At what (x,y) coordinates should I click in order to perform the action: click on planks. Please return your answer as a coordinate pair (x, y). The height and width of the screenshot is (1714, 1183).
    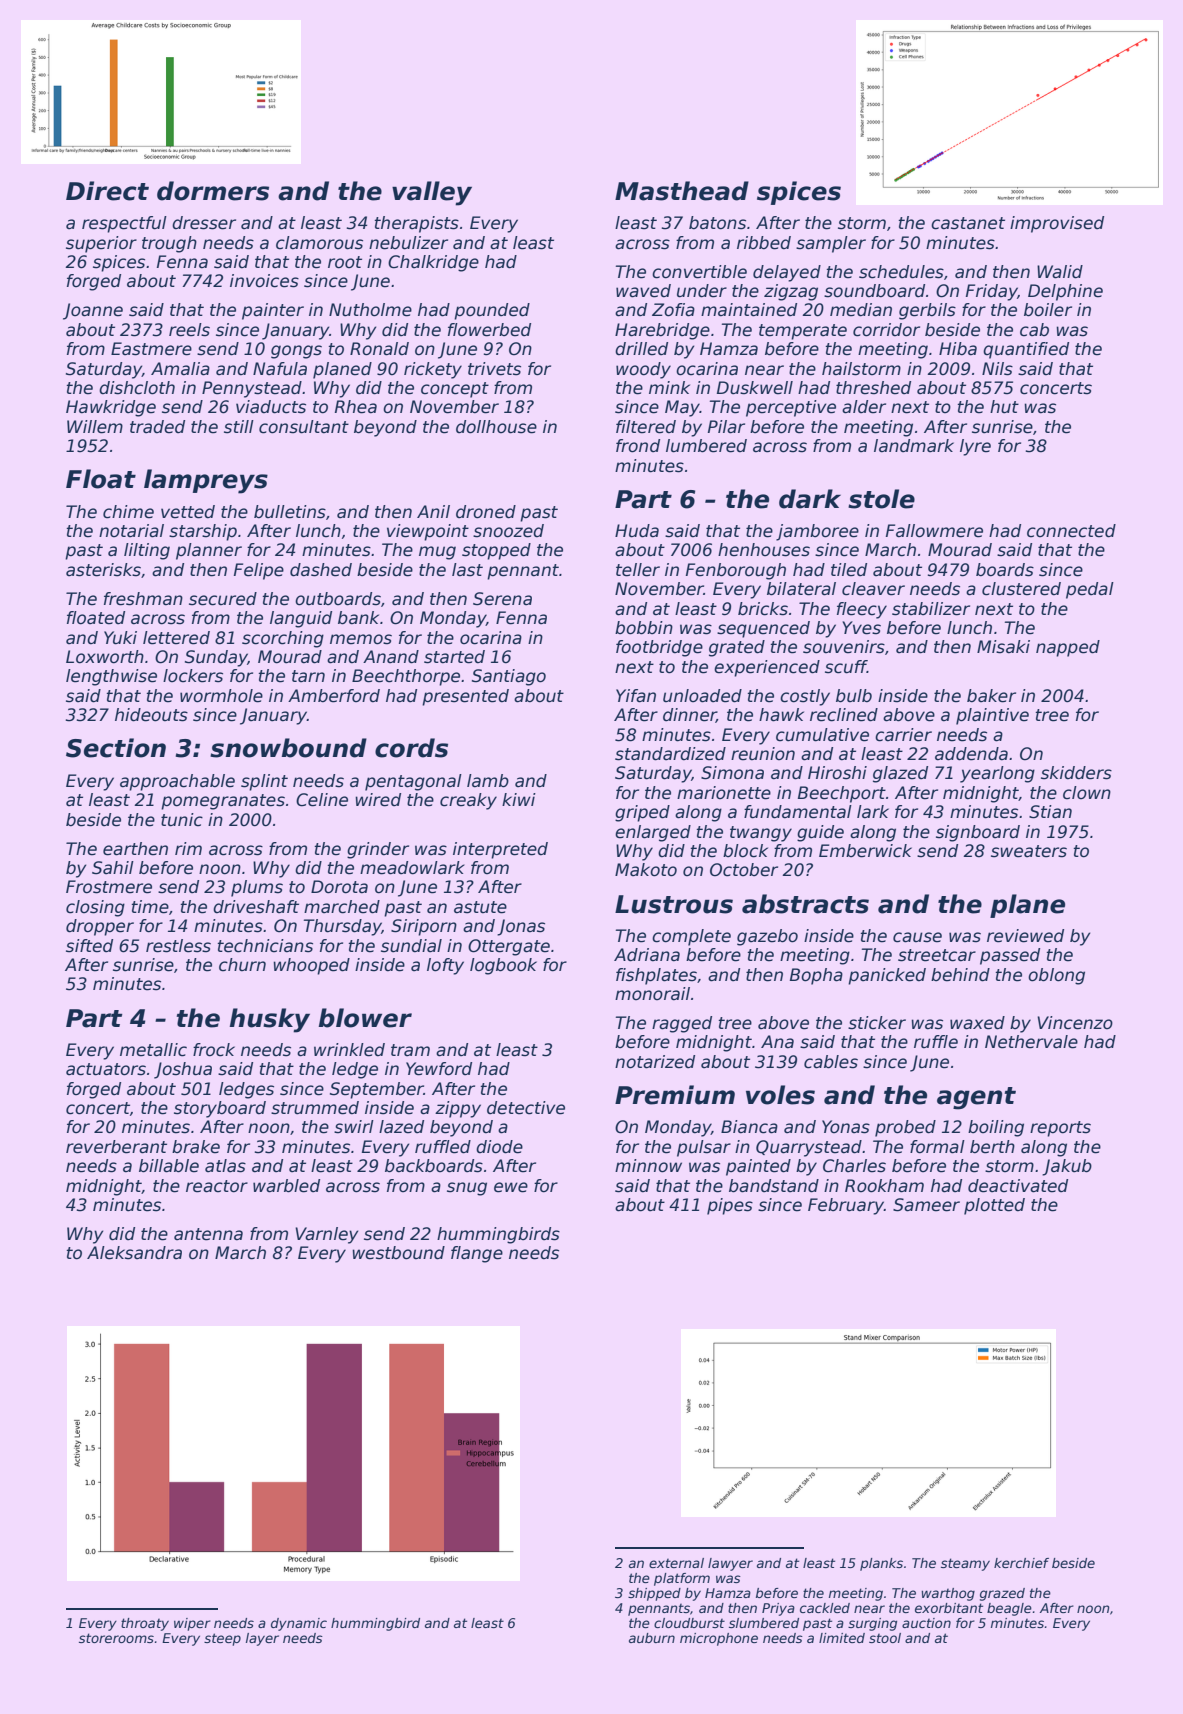
    Looking at the image, I should click on (881, 1564).
